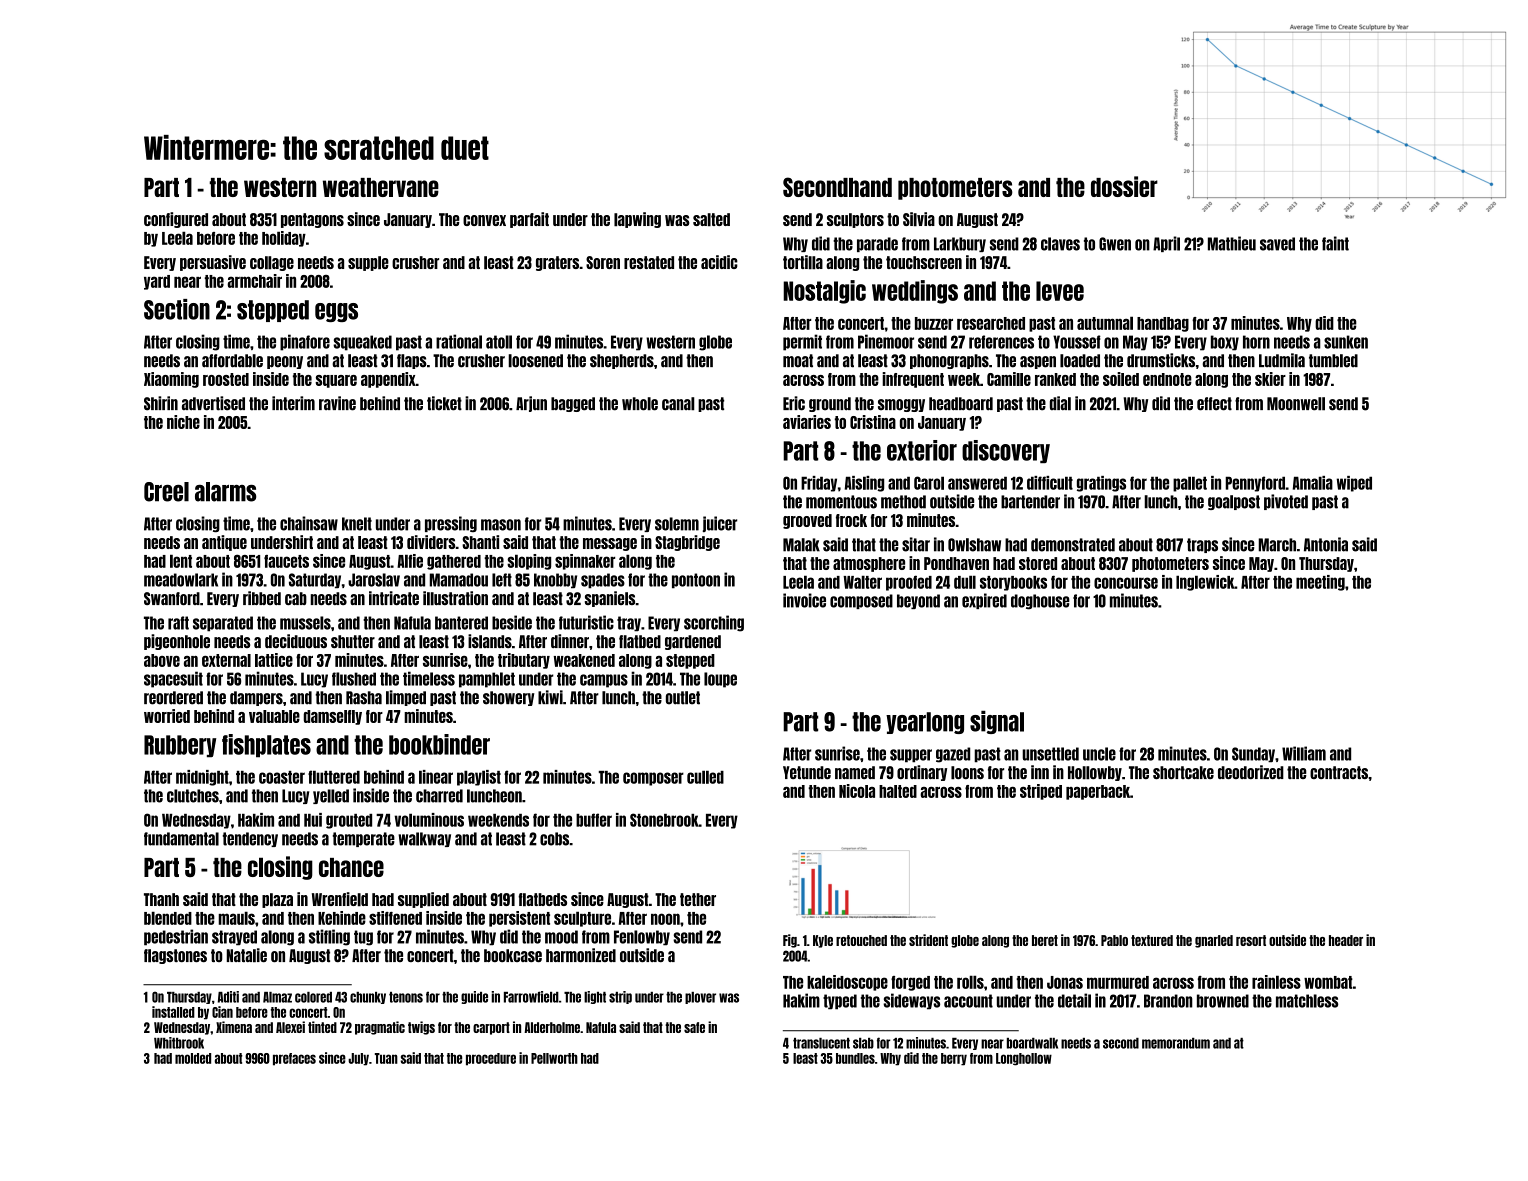 The image size is (1528, 1181). I want to click on Silvia, so click(919, 219).
